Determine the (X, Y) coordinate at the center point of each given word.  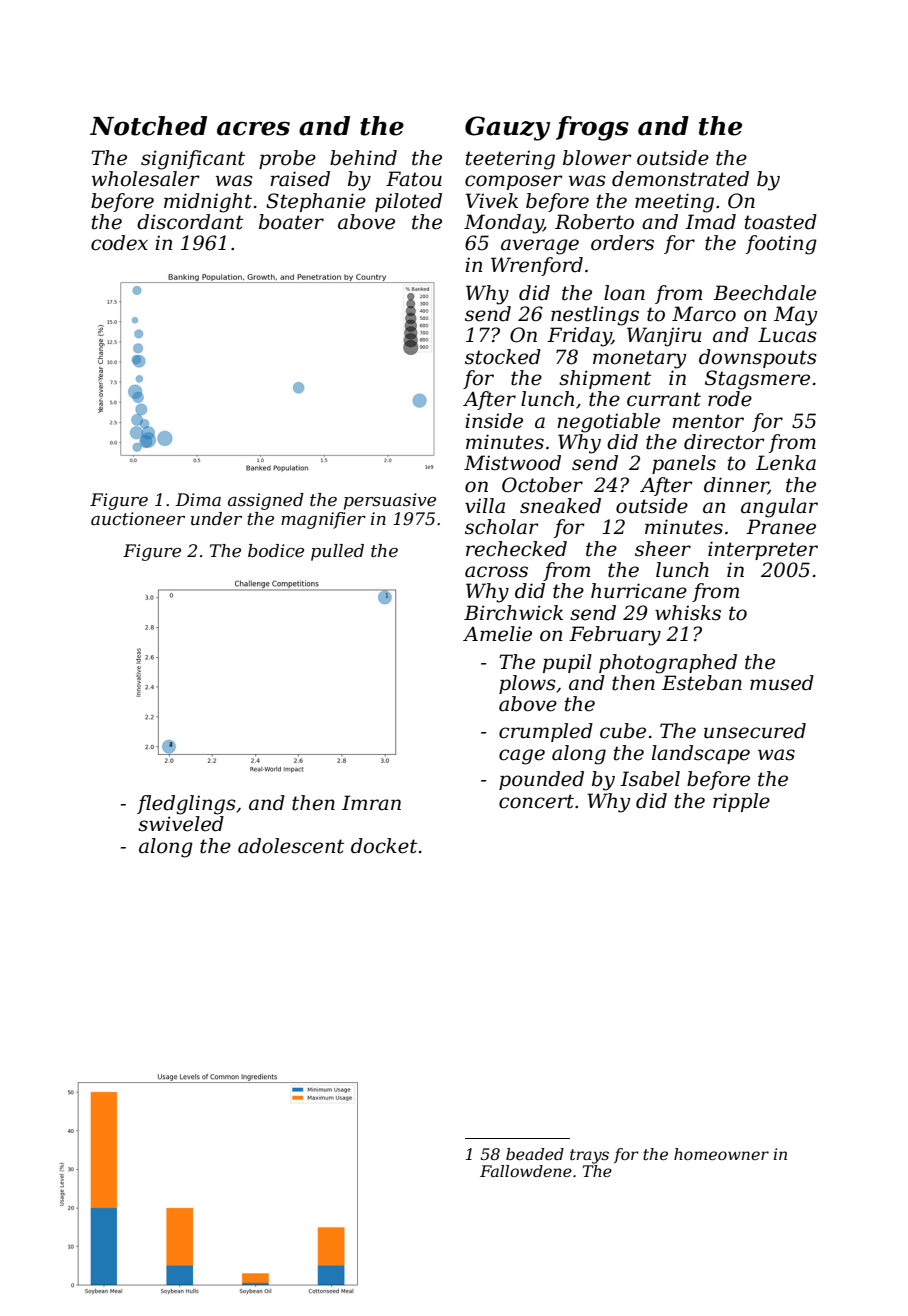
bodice (276, 551)
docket (384, 846)
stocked (503, 357)
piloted (408, 202)
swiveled (181, 824)
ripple (741, 802)
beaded (535, 1154)
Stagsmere (757, 380)
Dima (198, 499)
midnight (208, 203)
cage (522, 757)
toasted (781, 222)
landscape (701, 754)
